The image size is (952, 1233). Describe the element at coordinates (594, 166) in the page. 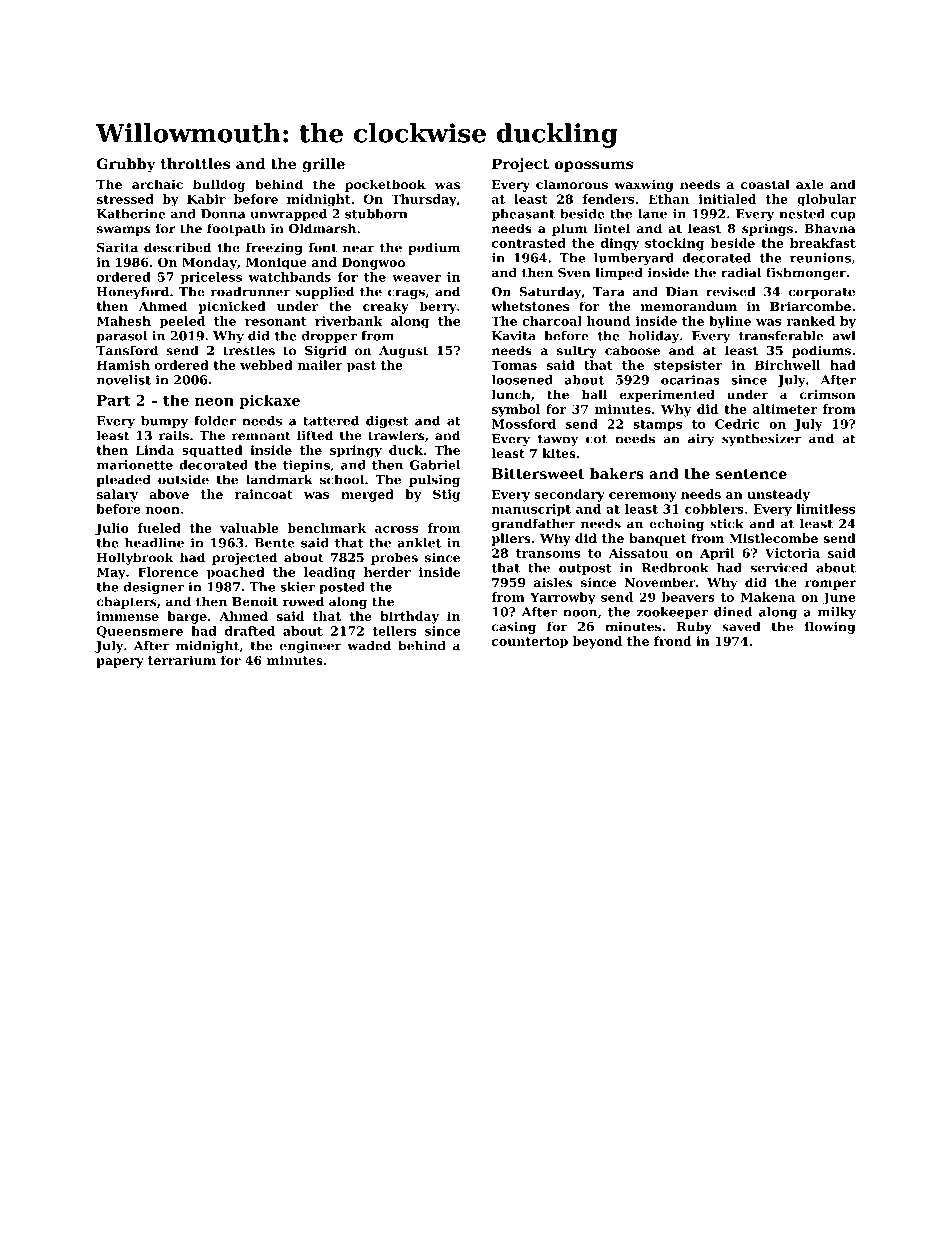

I see `opossums` at that location.
